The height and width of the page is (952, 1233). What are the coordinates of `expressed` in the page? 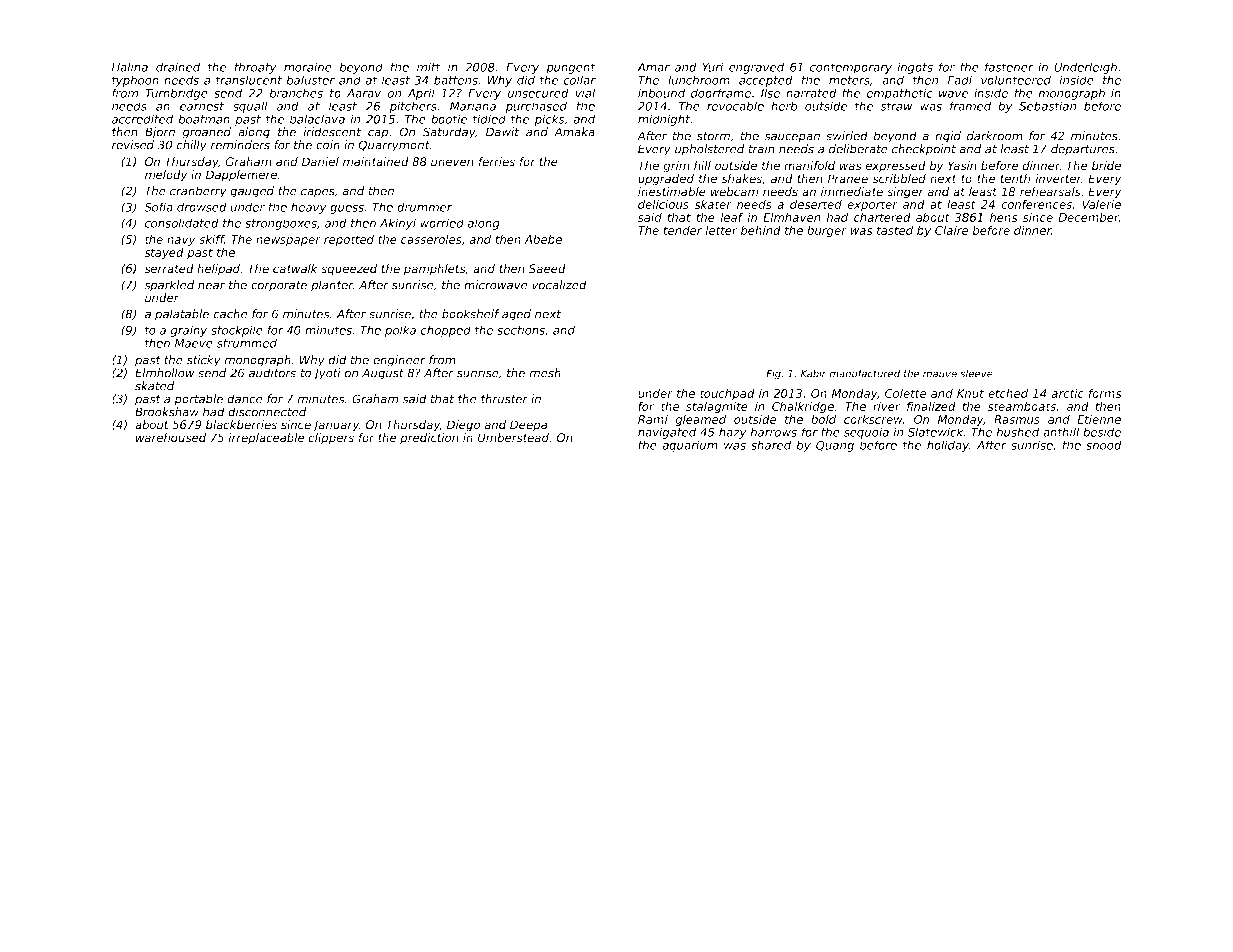 It's located at (895, 166).
